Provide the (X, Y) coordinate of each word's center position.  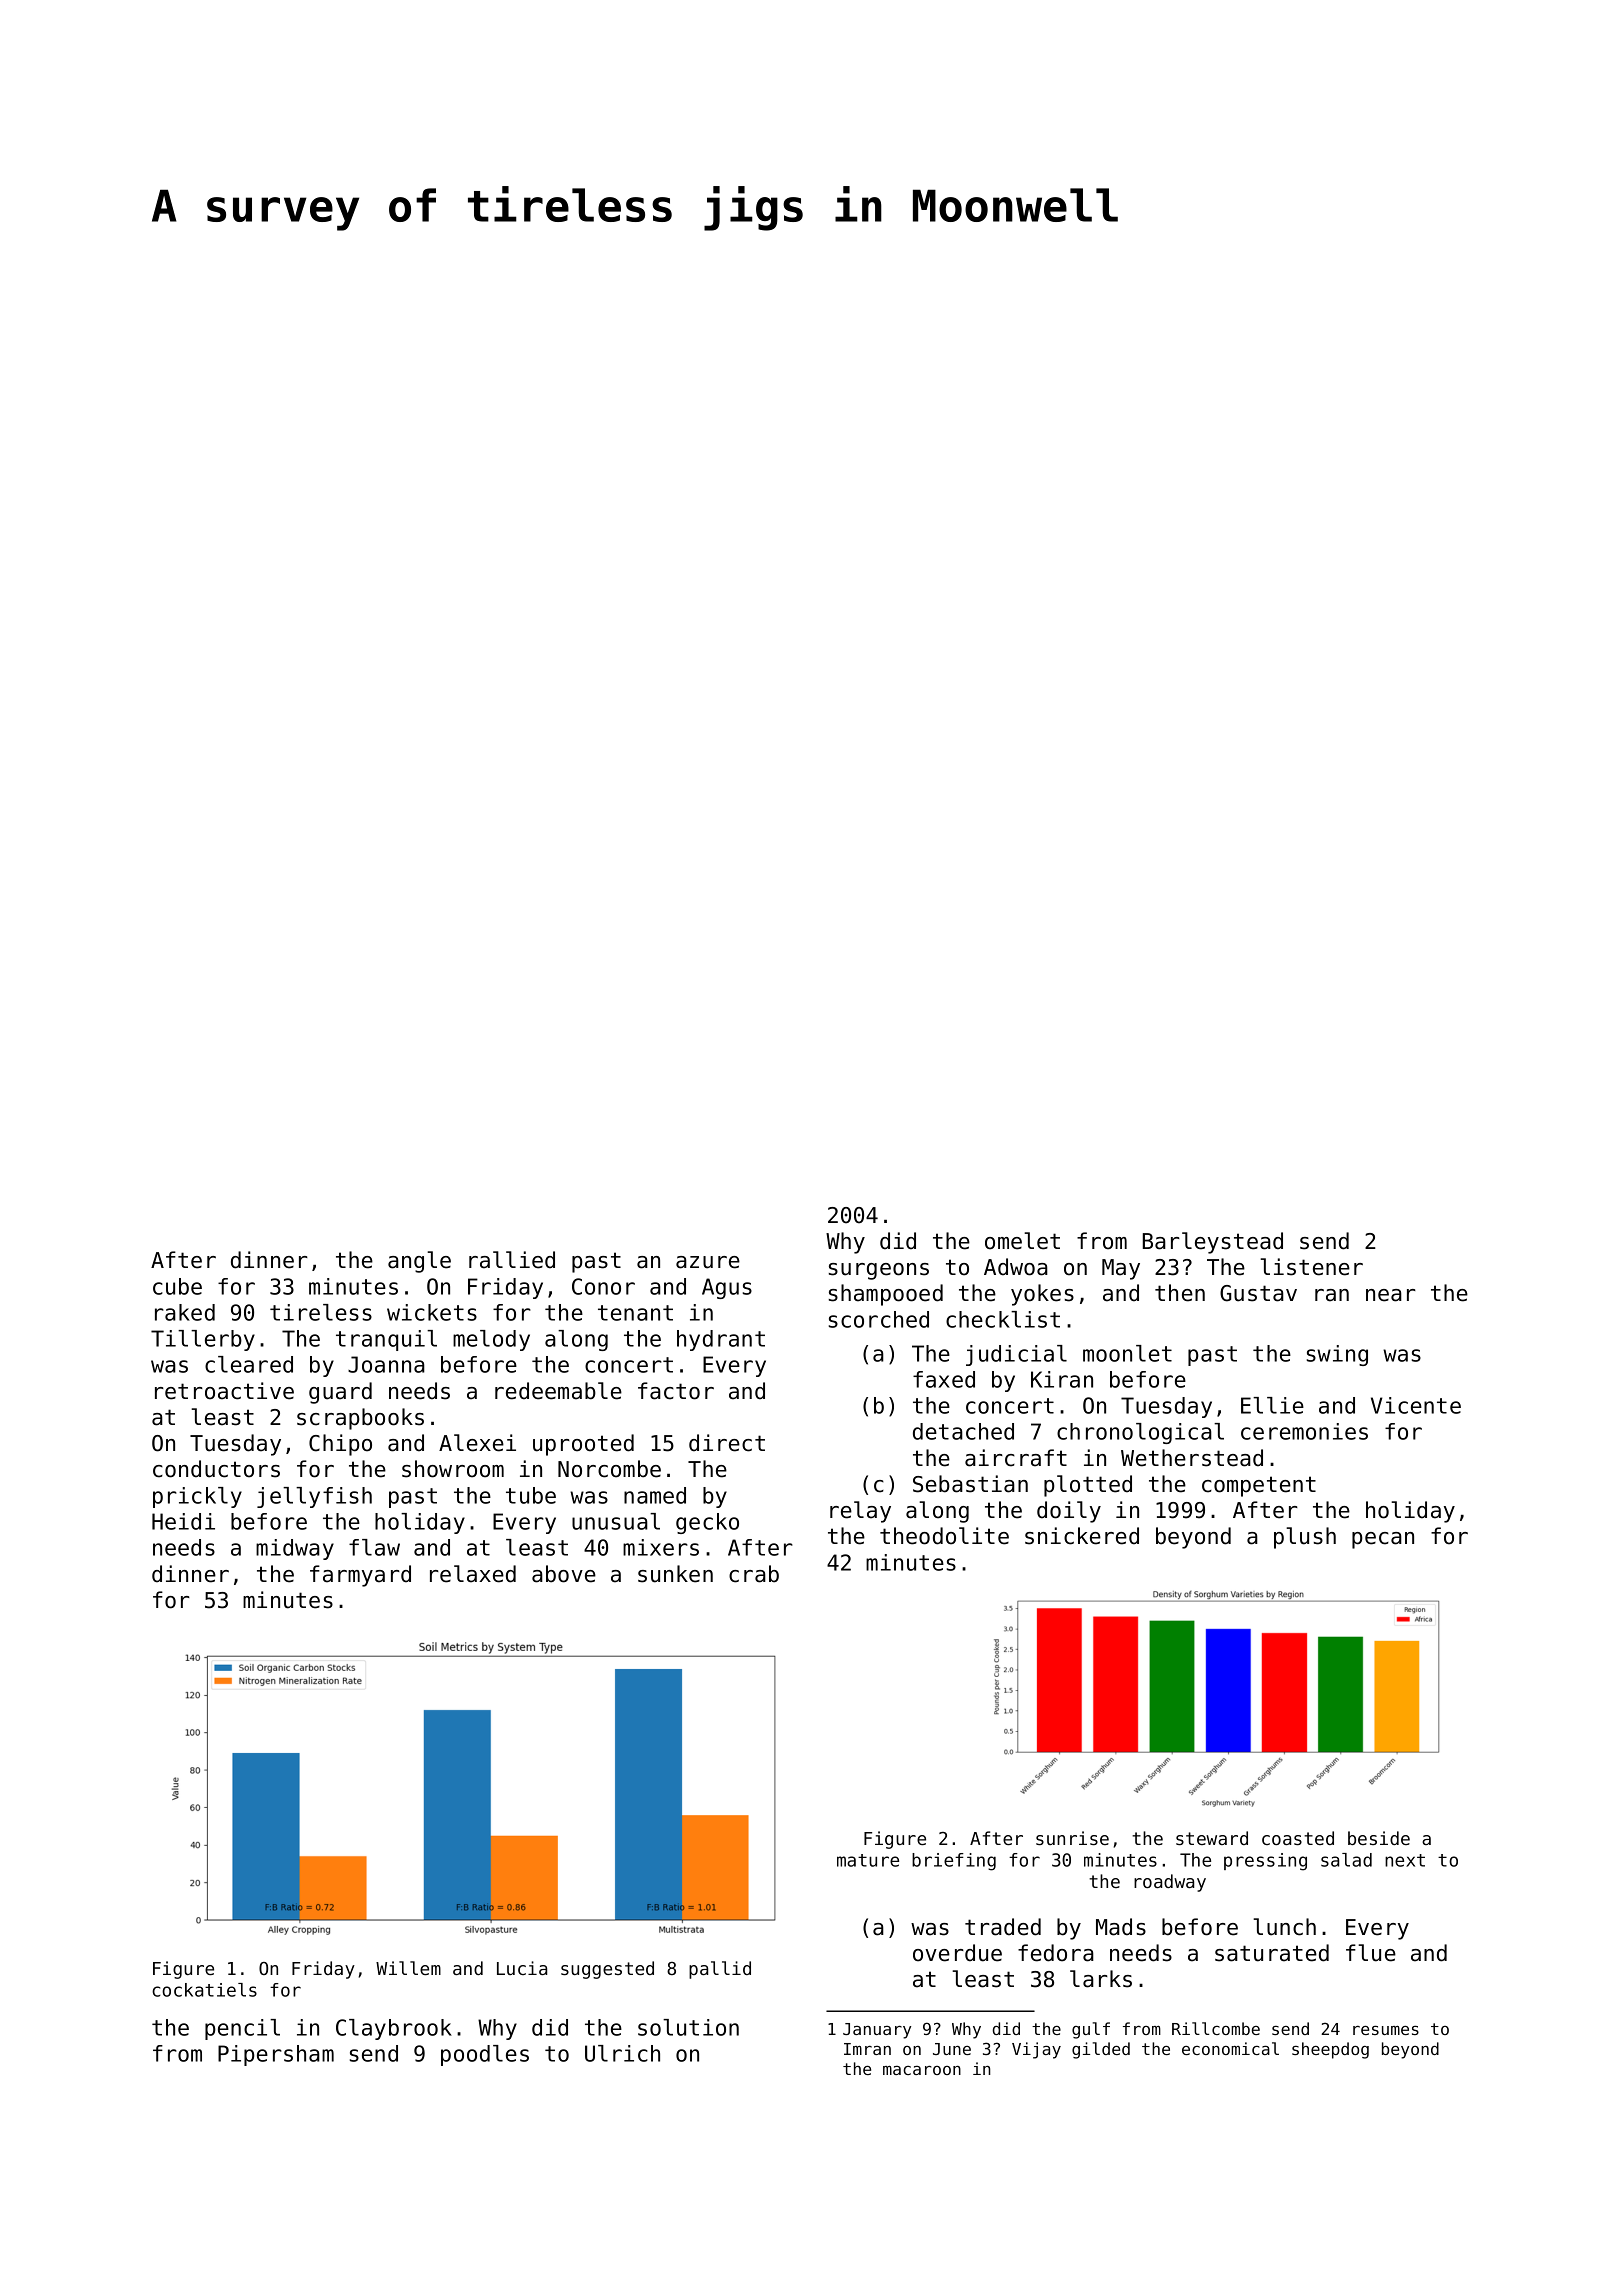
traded (1003, 1927)
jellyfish (314, 1497)
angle (419, 1262)
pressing (1265, 1862)
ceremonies (1304, 1431)
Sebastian (970, 1484)
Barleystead (1213, 1243)
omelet (1022, 1241)
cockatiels (204, 1990)
